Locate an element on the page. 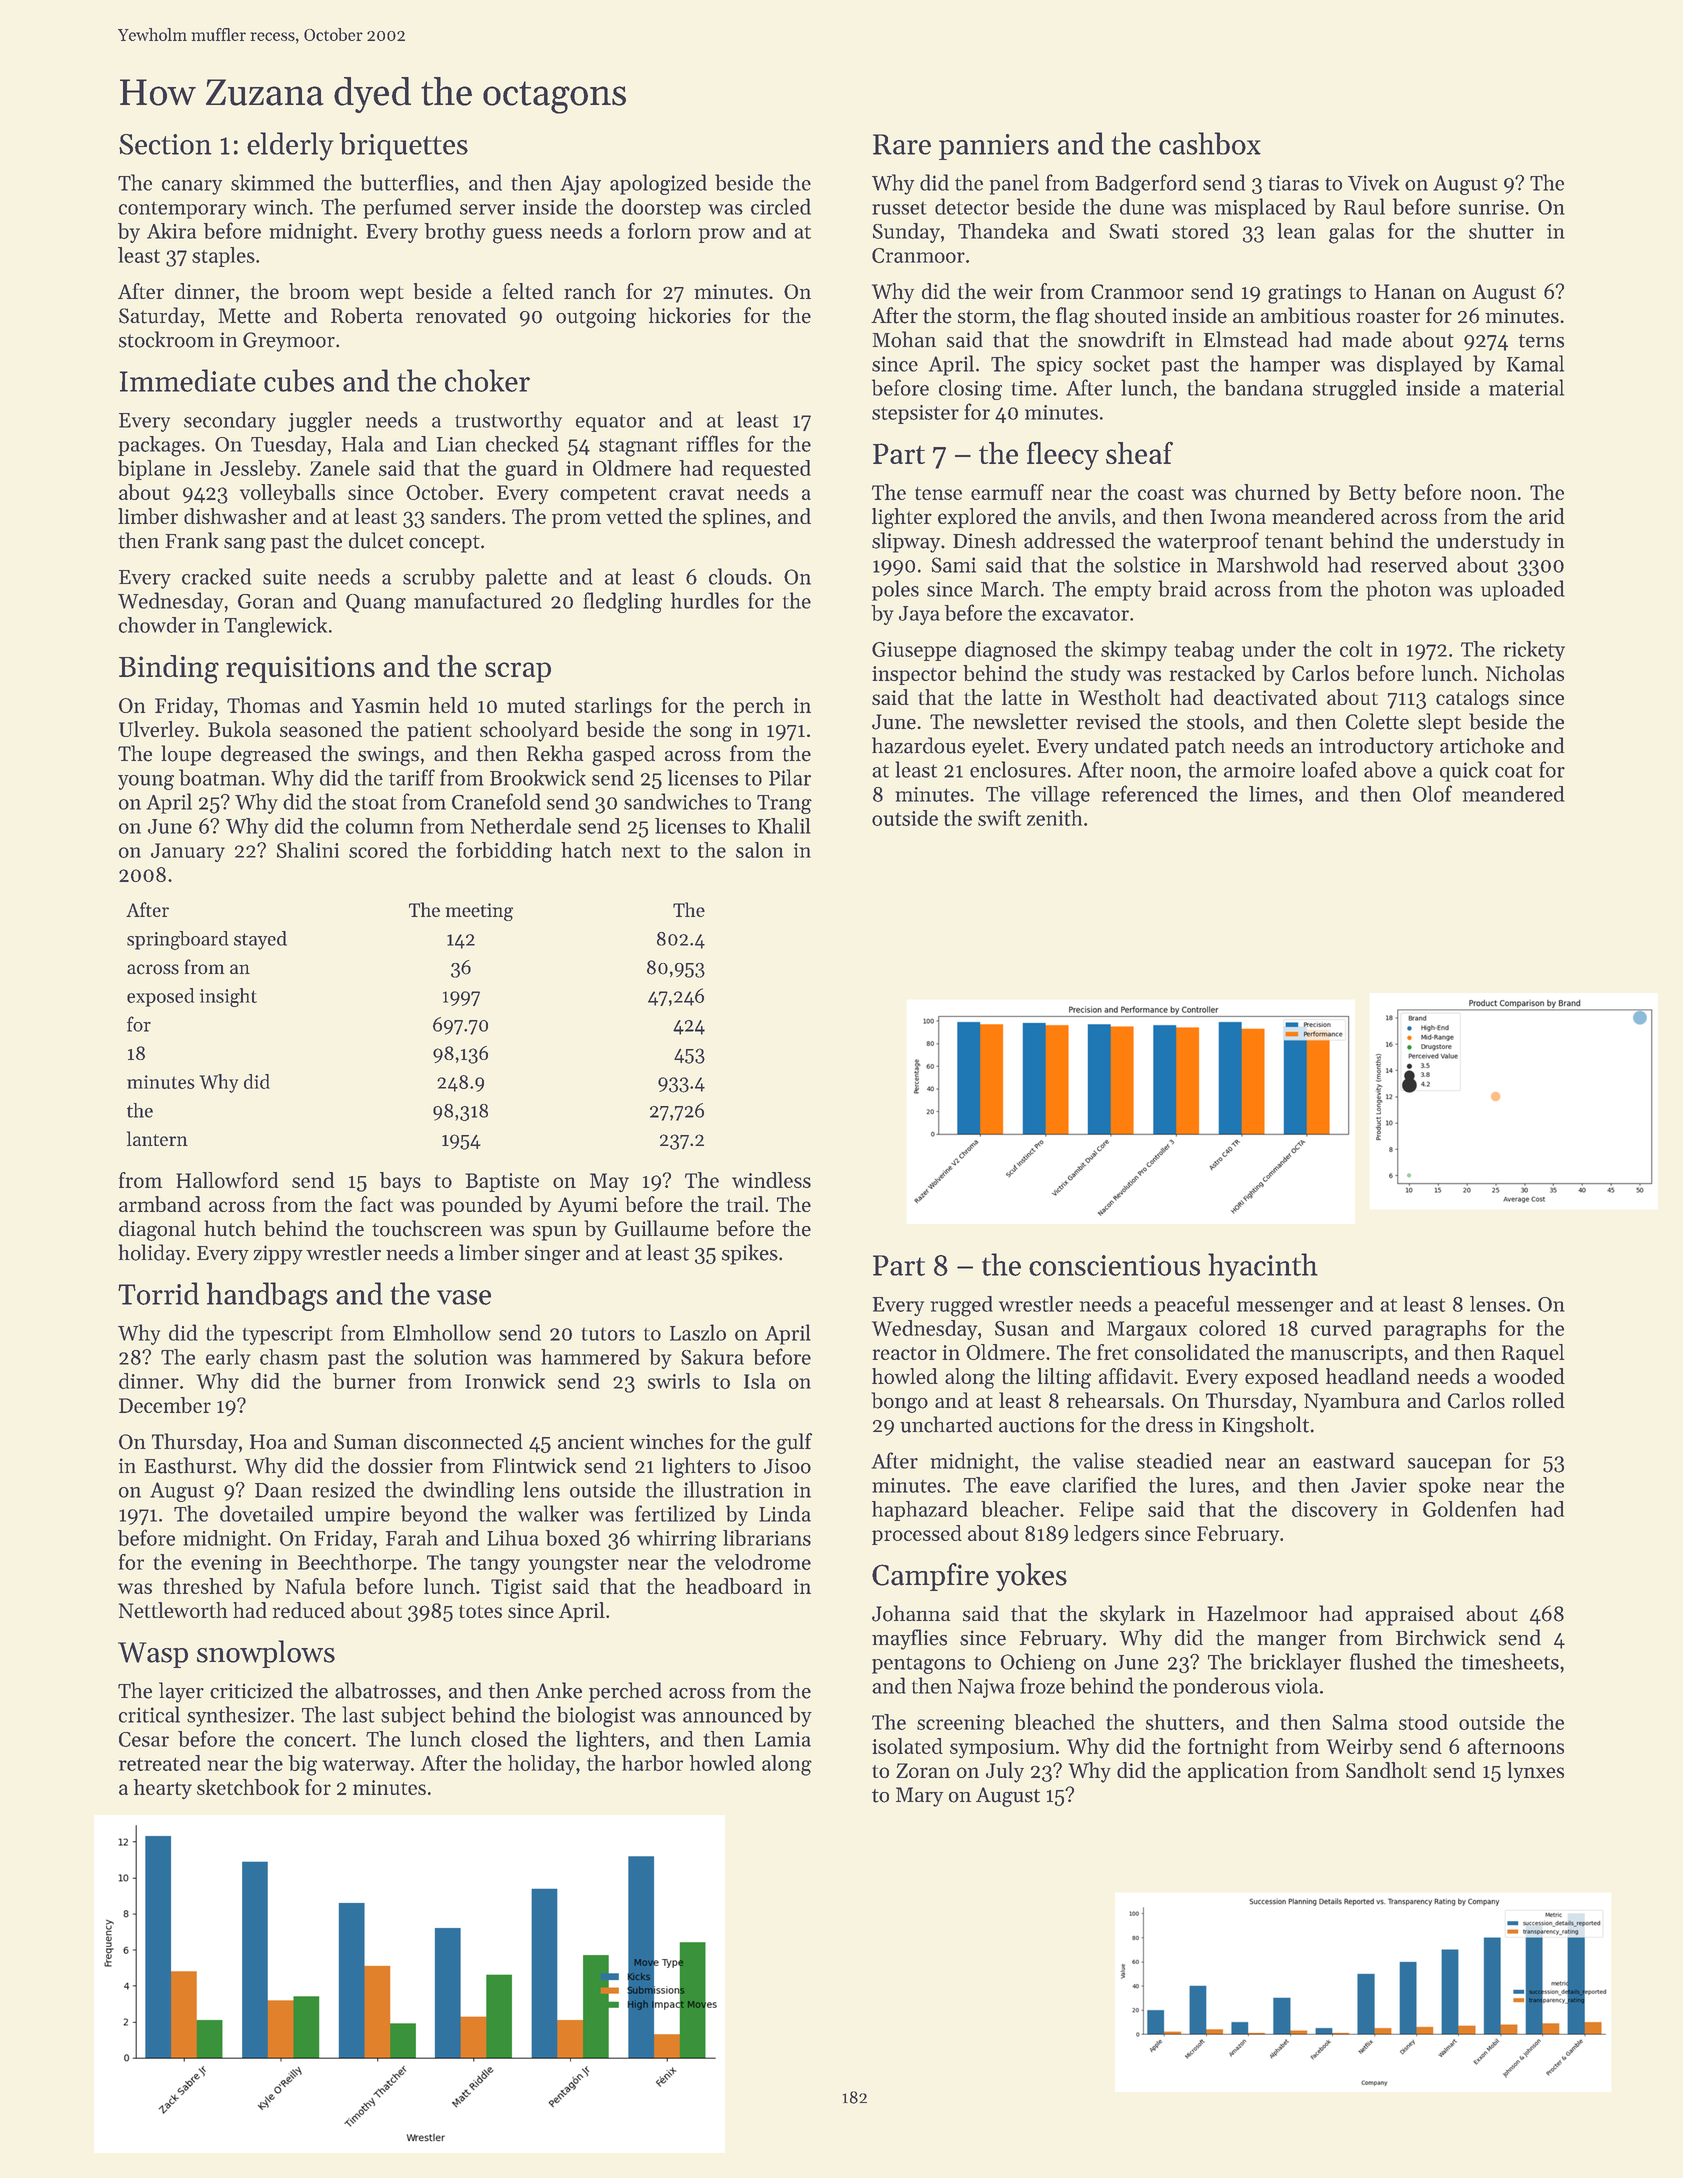  waterway is located at coordinates (366, 1766).
